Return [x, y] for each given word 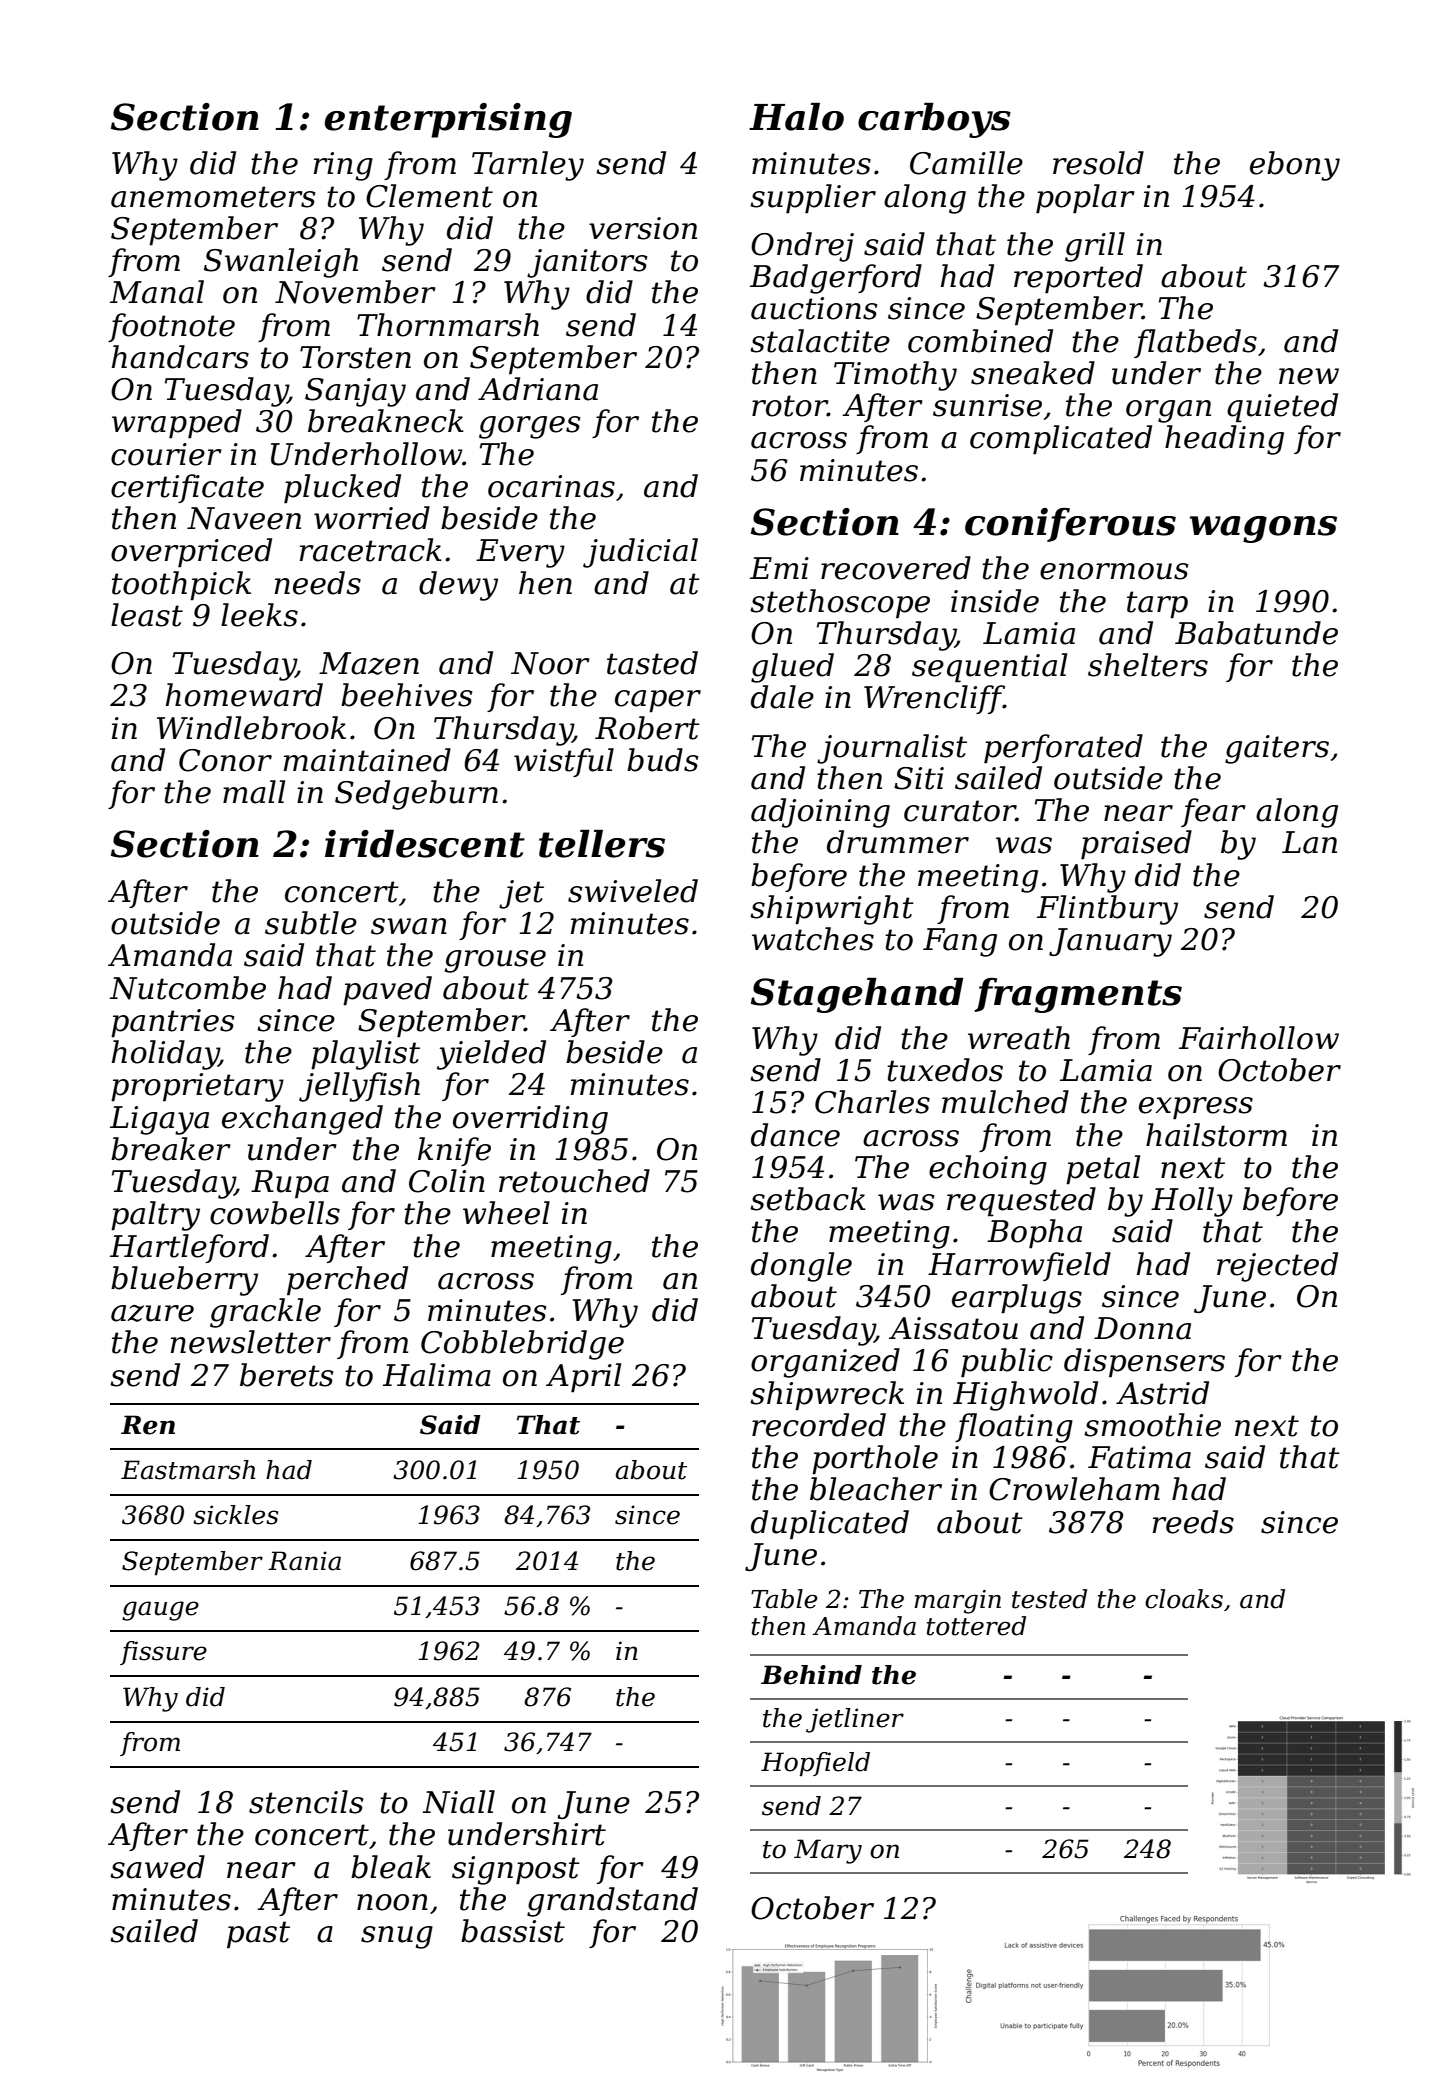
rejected [1277, 1267]
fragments [1078, 995]
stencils [306, 1802]
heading [1224, 440]
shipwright [832, 910]
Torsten [355, 357]
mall [254, 792]
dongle [801, 1267]
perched [347, 1281]
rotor [790, 406]
